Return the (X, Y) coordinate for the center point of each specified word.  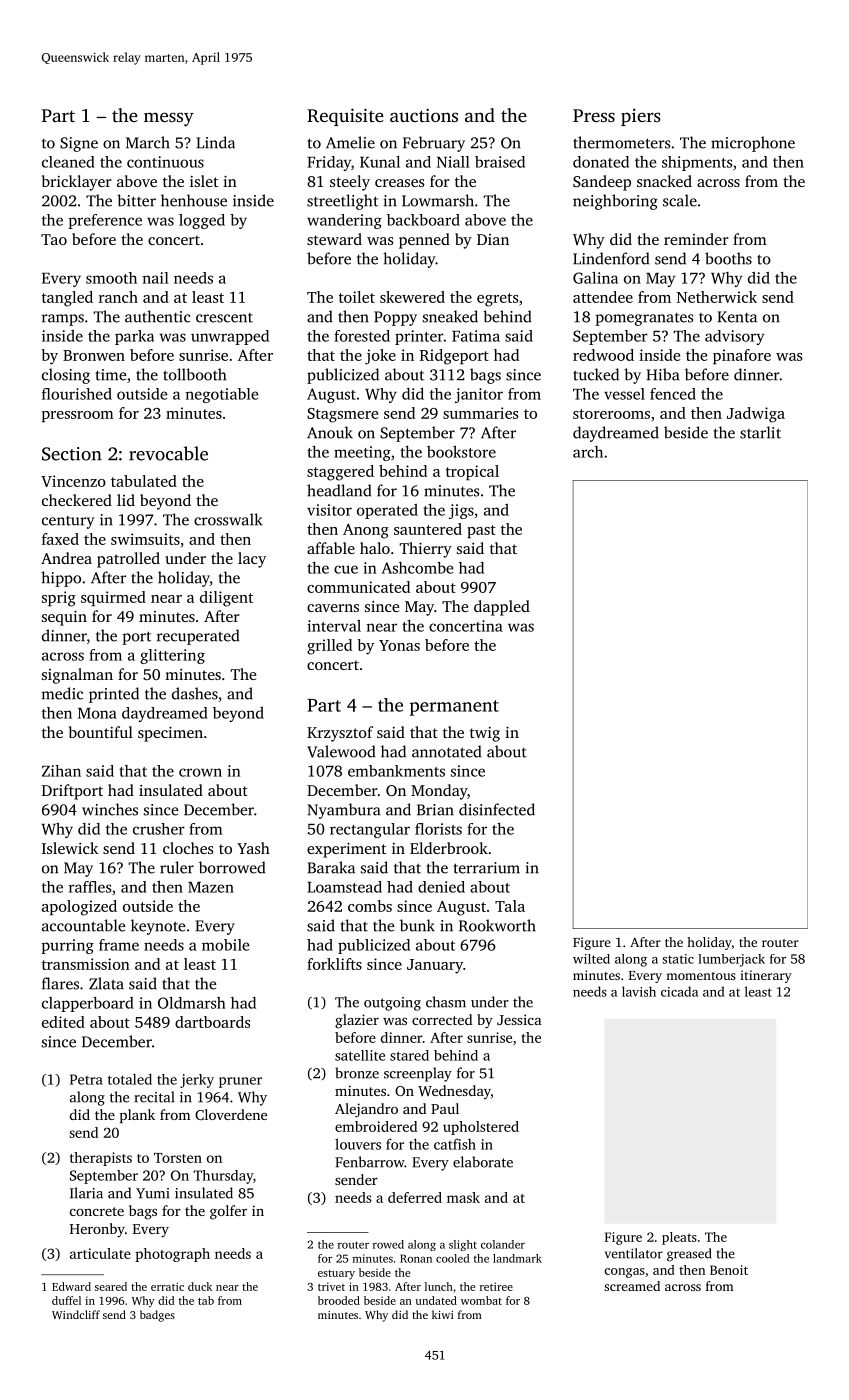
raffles (90, 887)
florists (438, 829)
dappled (502, 608)
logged (202, 221)
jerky (197, 1081)
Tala (510, 906)
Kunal (380, 162)
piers (641, 117)
